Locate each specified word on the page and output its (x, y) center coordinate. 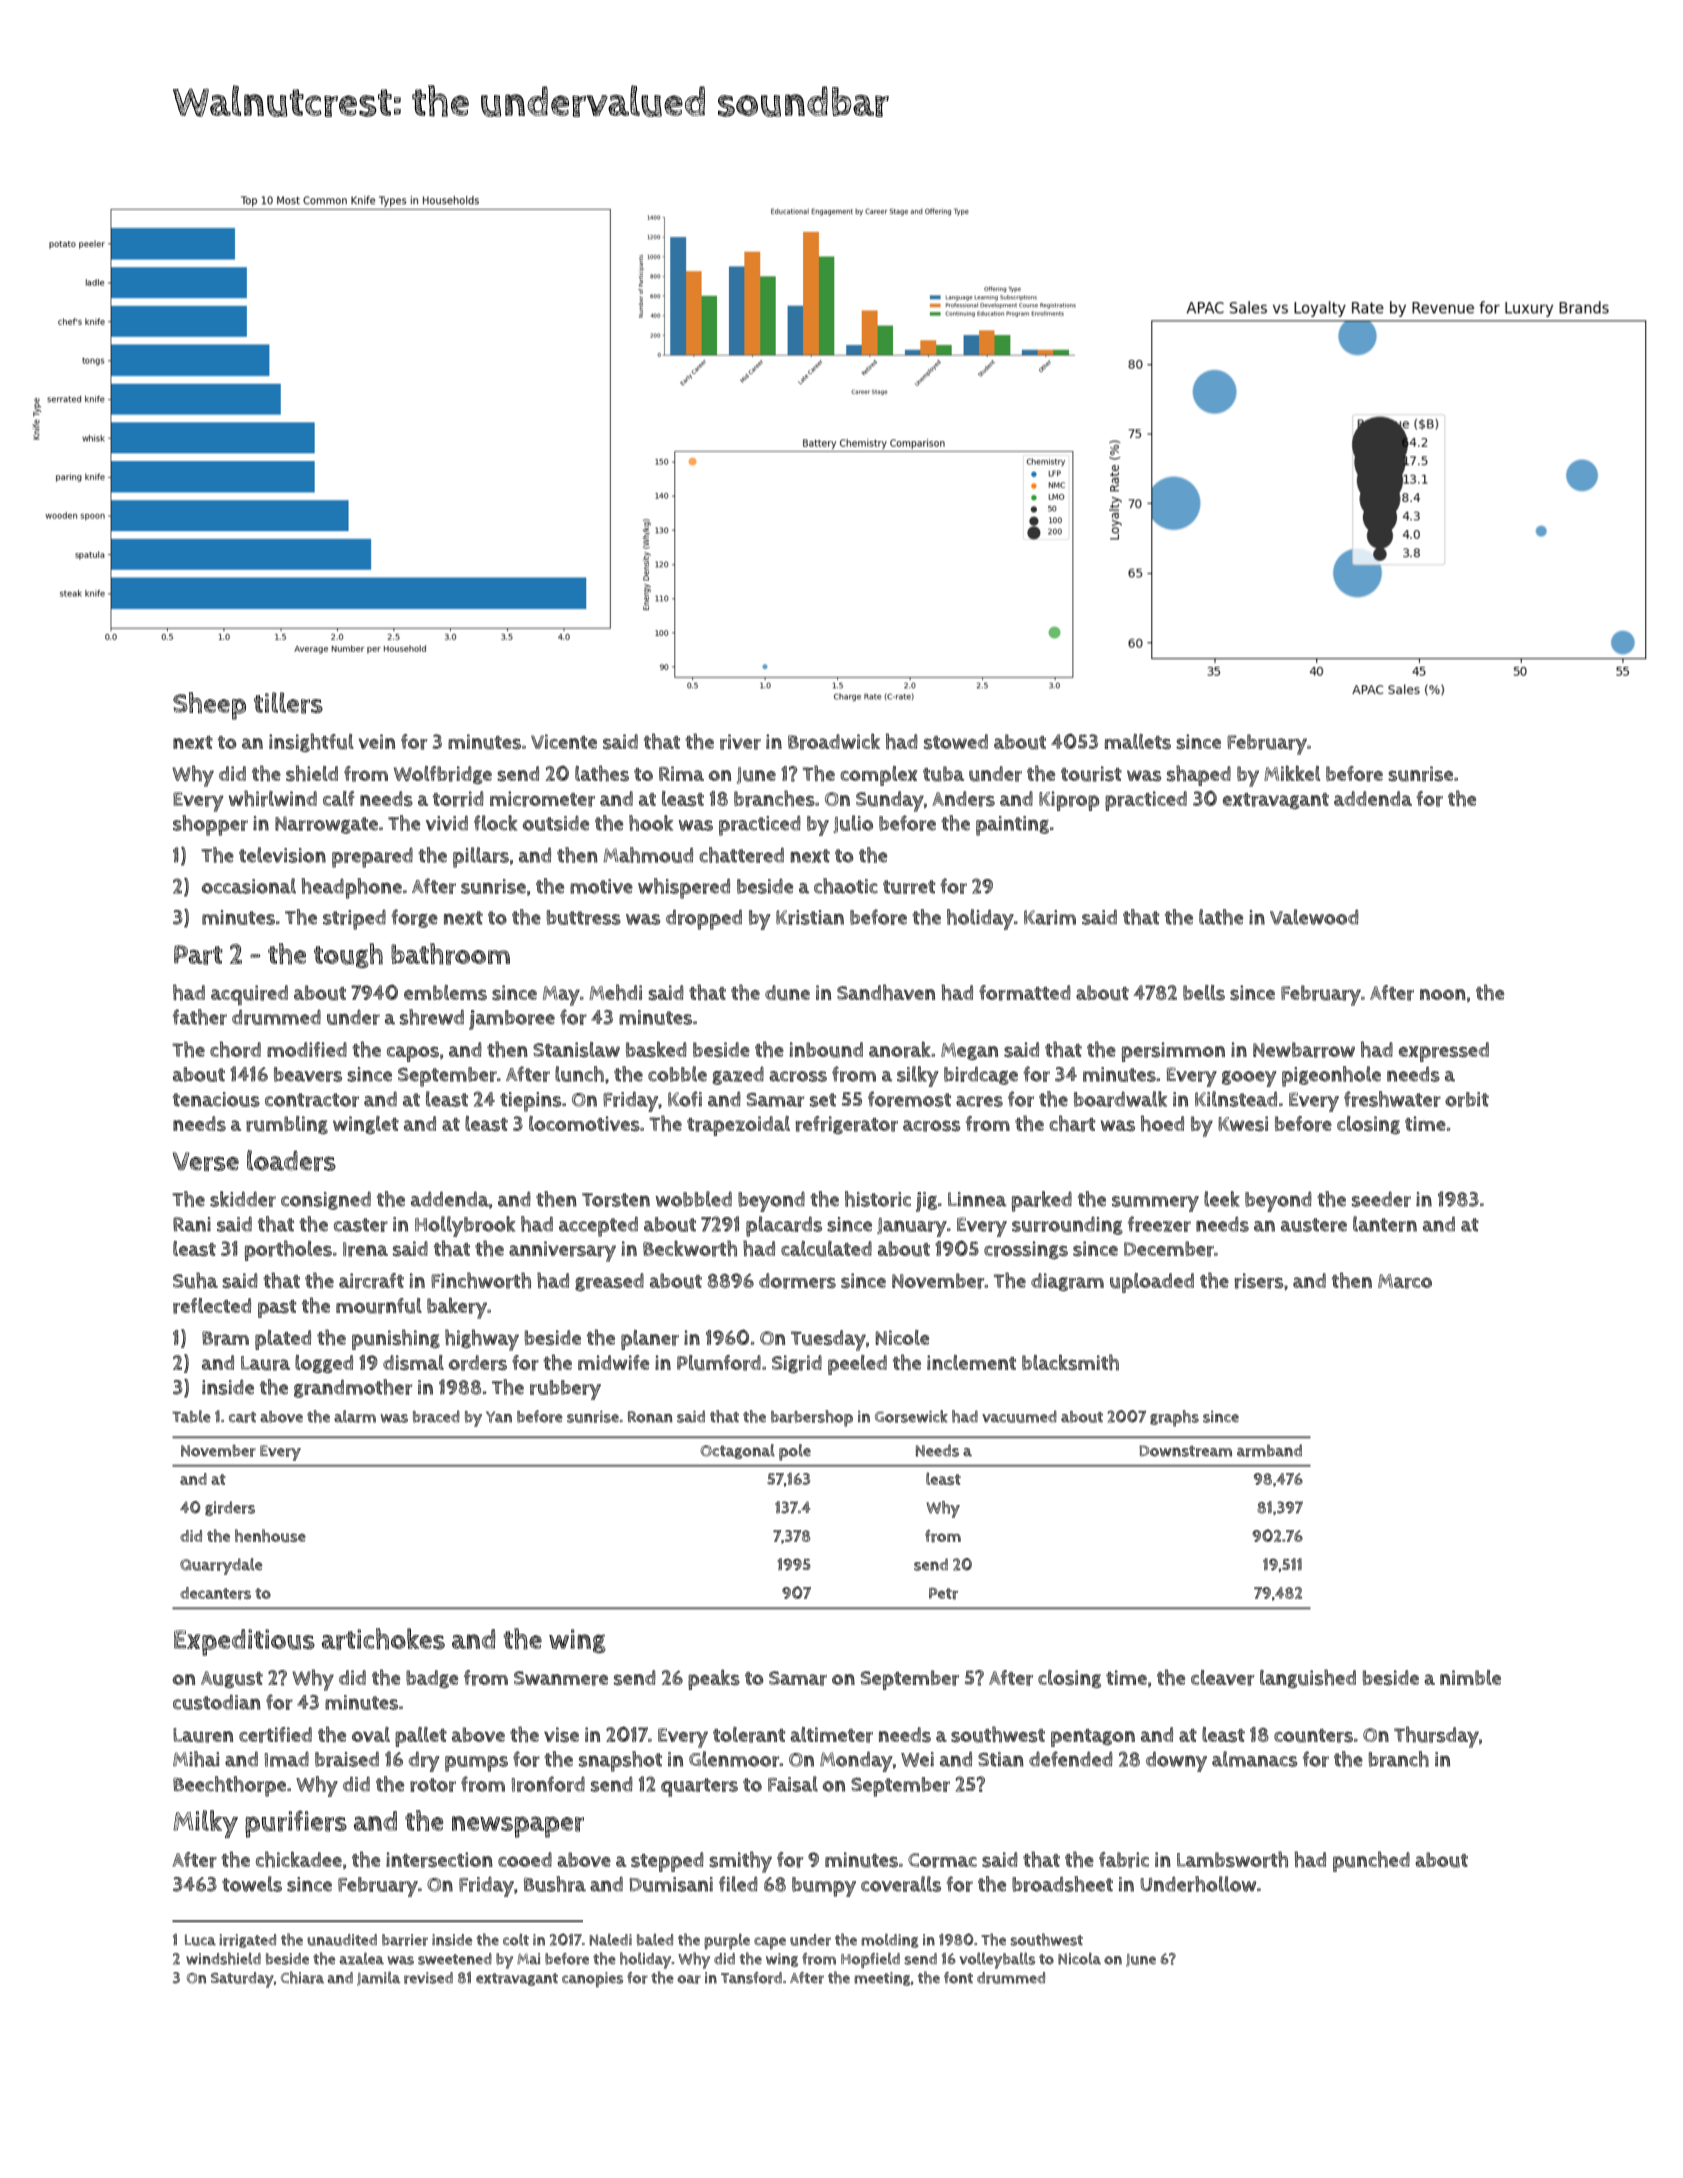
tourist (1091, 774)
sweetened (455, 1959)
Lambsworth (1232, 1859)
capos (413, 1054)
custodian (217, 1702)
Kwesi (1243, 1124)
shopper (210, 825)
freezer (1159, 1224)
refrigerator (847, 1125)
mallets (1138, 742)
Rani (192, 1224)
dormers (797, 1281)
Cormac (942, 1860)
